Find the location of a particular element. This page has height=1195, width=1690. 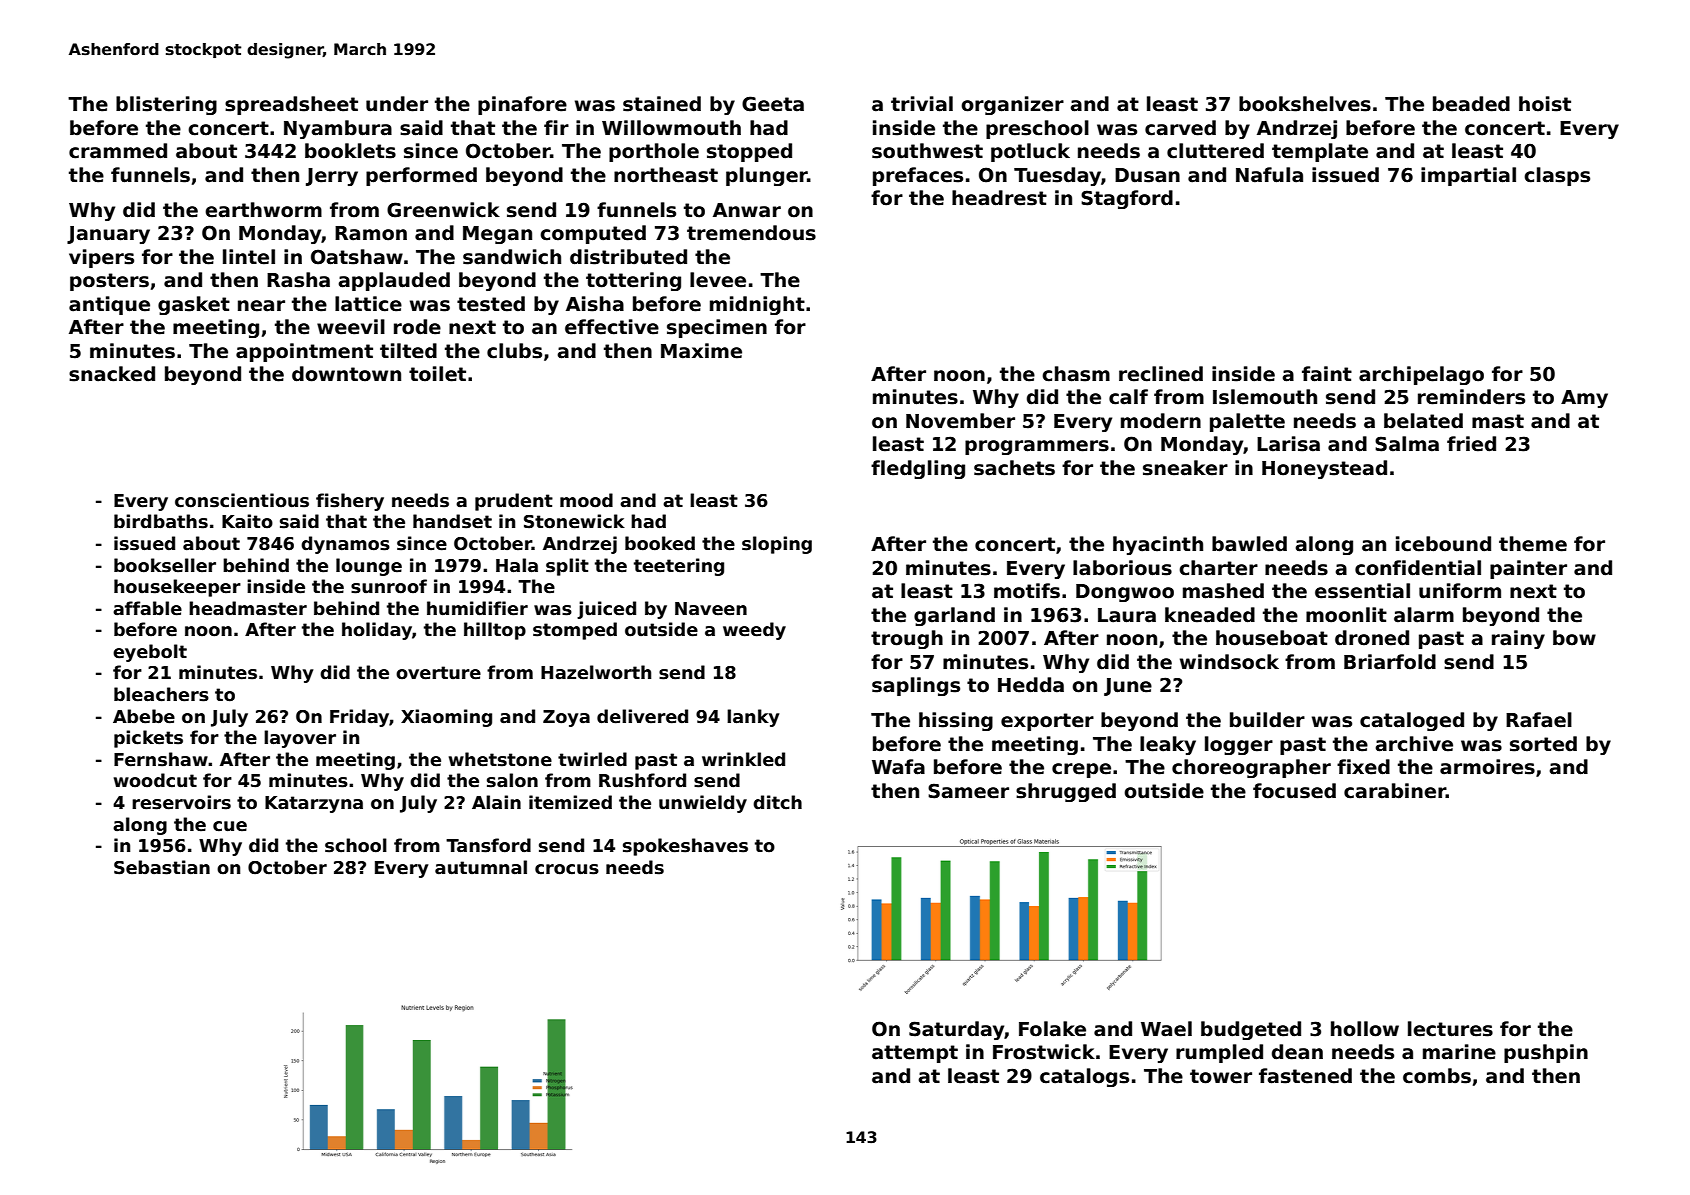

Sebastian is located at coordinates (162, 867).
